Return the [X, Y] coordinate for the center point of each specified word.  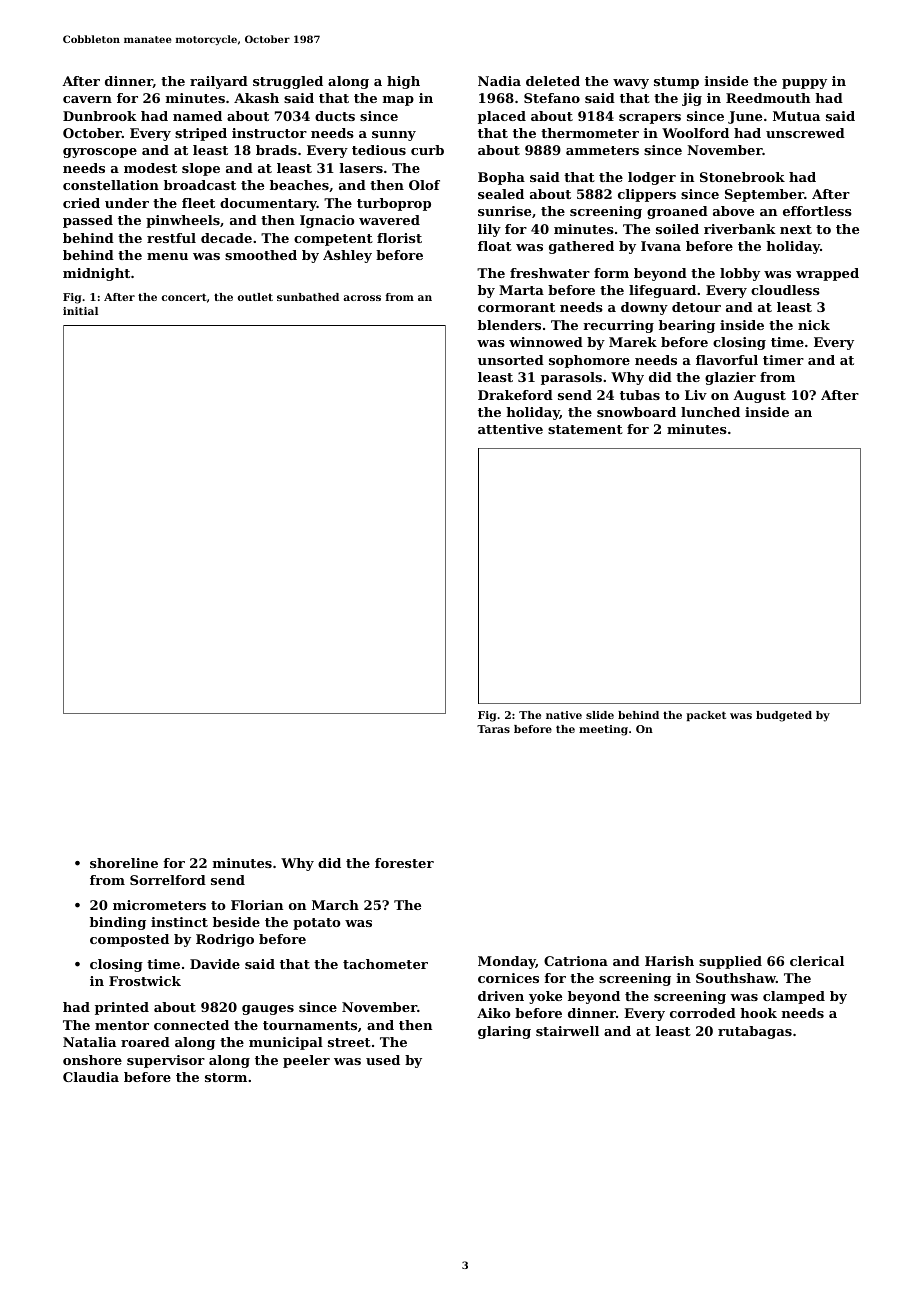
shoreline [124, 863]
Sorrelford [168, 880]
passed [88, 221]
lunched [710, 412]
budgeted [784, 716]
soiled [677, 229]
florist [399, 238]
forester [404, 863]
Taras [493, 729]
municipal [286, 1043]
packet [706, 716]
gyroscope [100, 153]
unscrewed [805, 133]
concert [184, 297]
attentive [510, 429]
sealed [501, 194]
